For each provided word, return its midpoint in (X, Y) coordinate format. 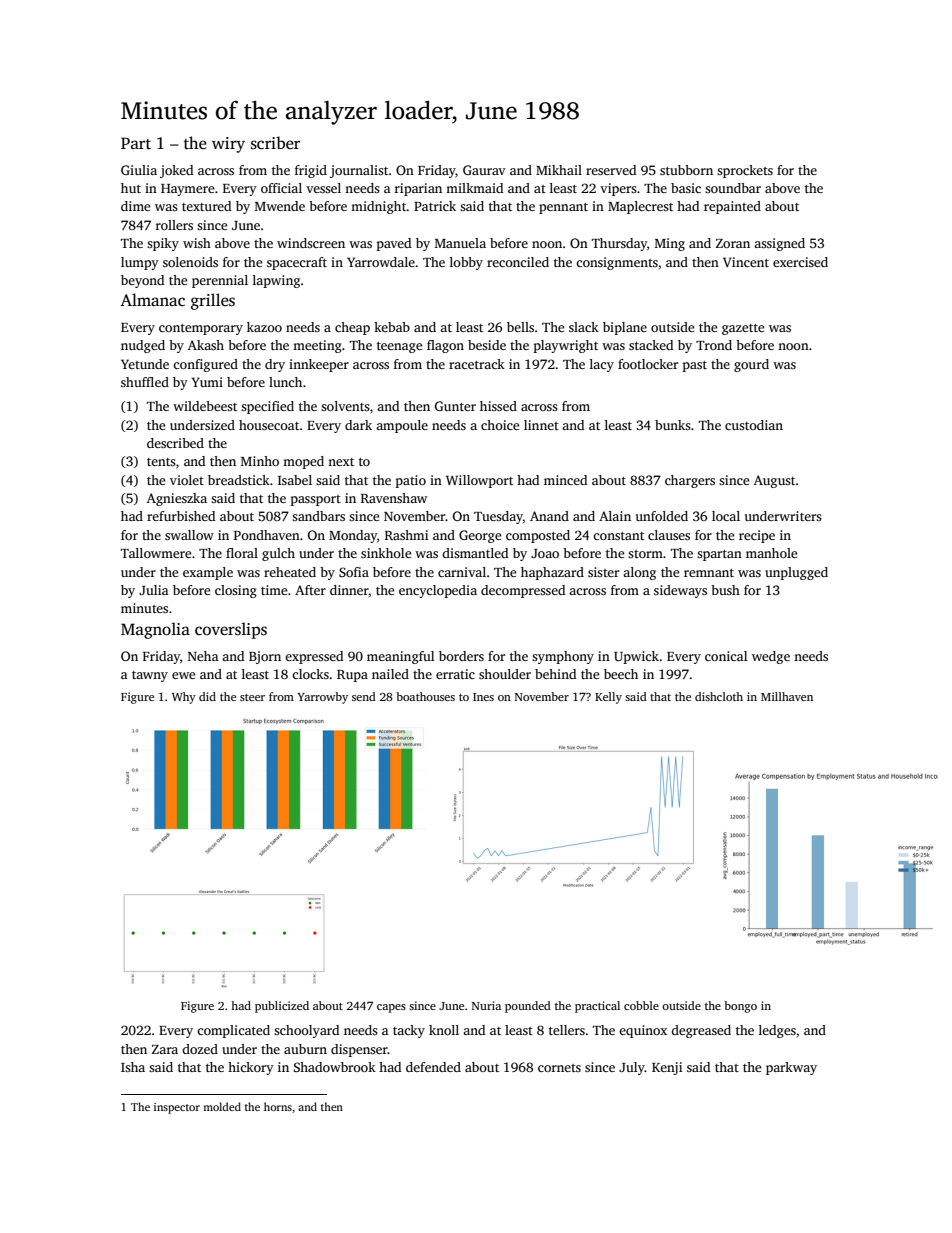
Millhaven (787, 696)
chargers (690, 481)
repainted (732, 207)
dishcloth (719, 696)
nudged (143, 346)
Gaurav (484, 170)
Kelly (608, 698)
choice (500, 425)
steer (252, 697)
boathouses (425, 696)
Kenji (667, 1068)
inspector (177, 1108)
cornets (559, 1068)
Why (184, 698)
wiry (228, 145)
